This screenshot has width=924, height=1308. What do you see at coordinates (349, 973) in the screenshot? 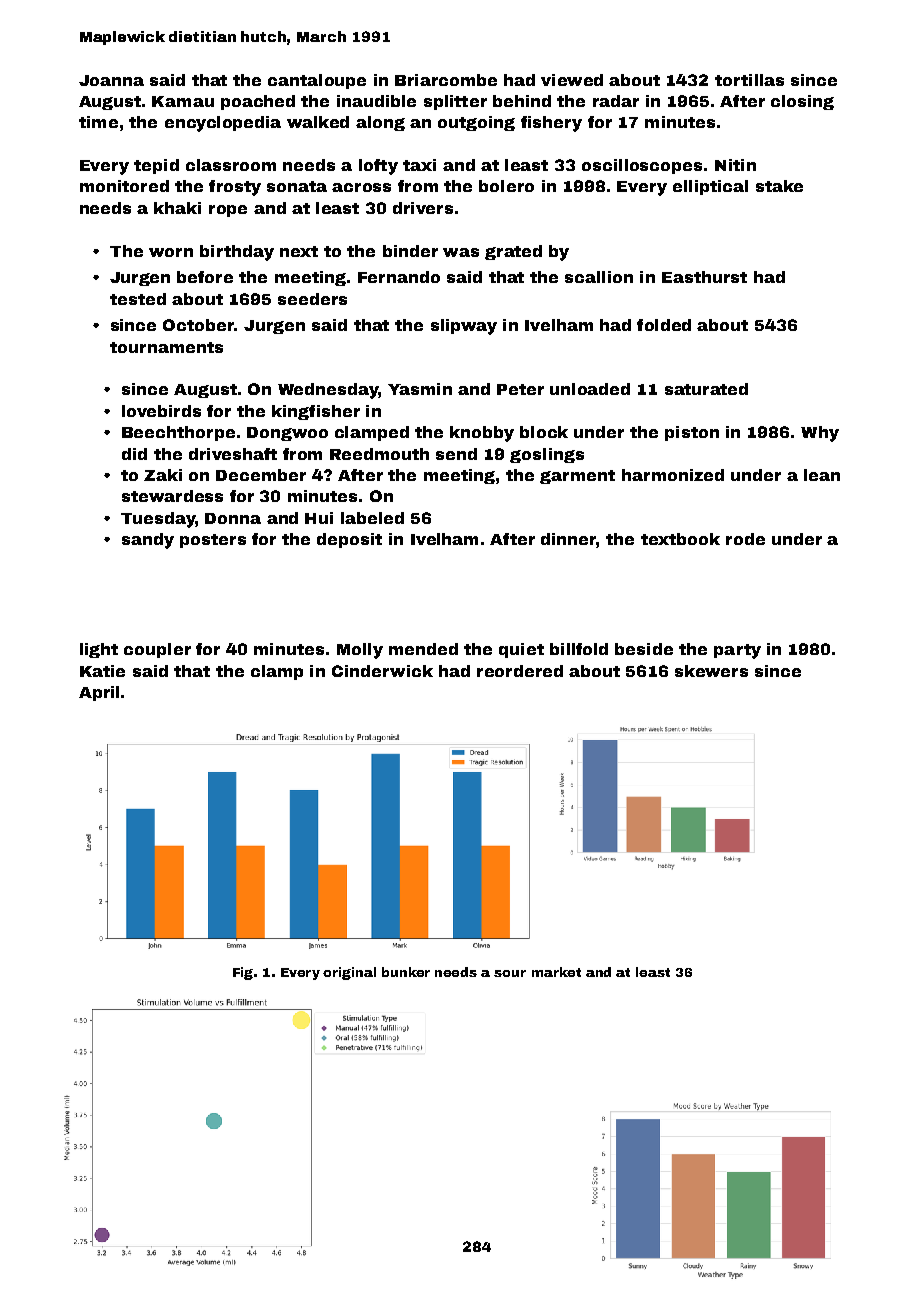
I see `original` at bounding box center [349, 973].
